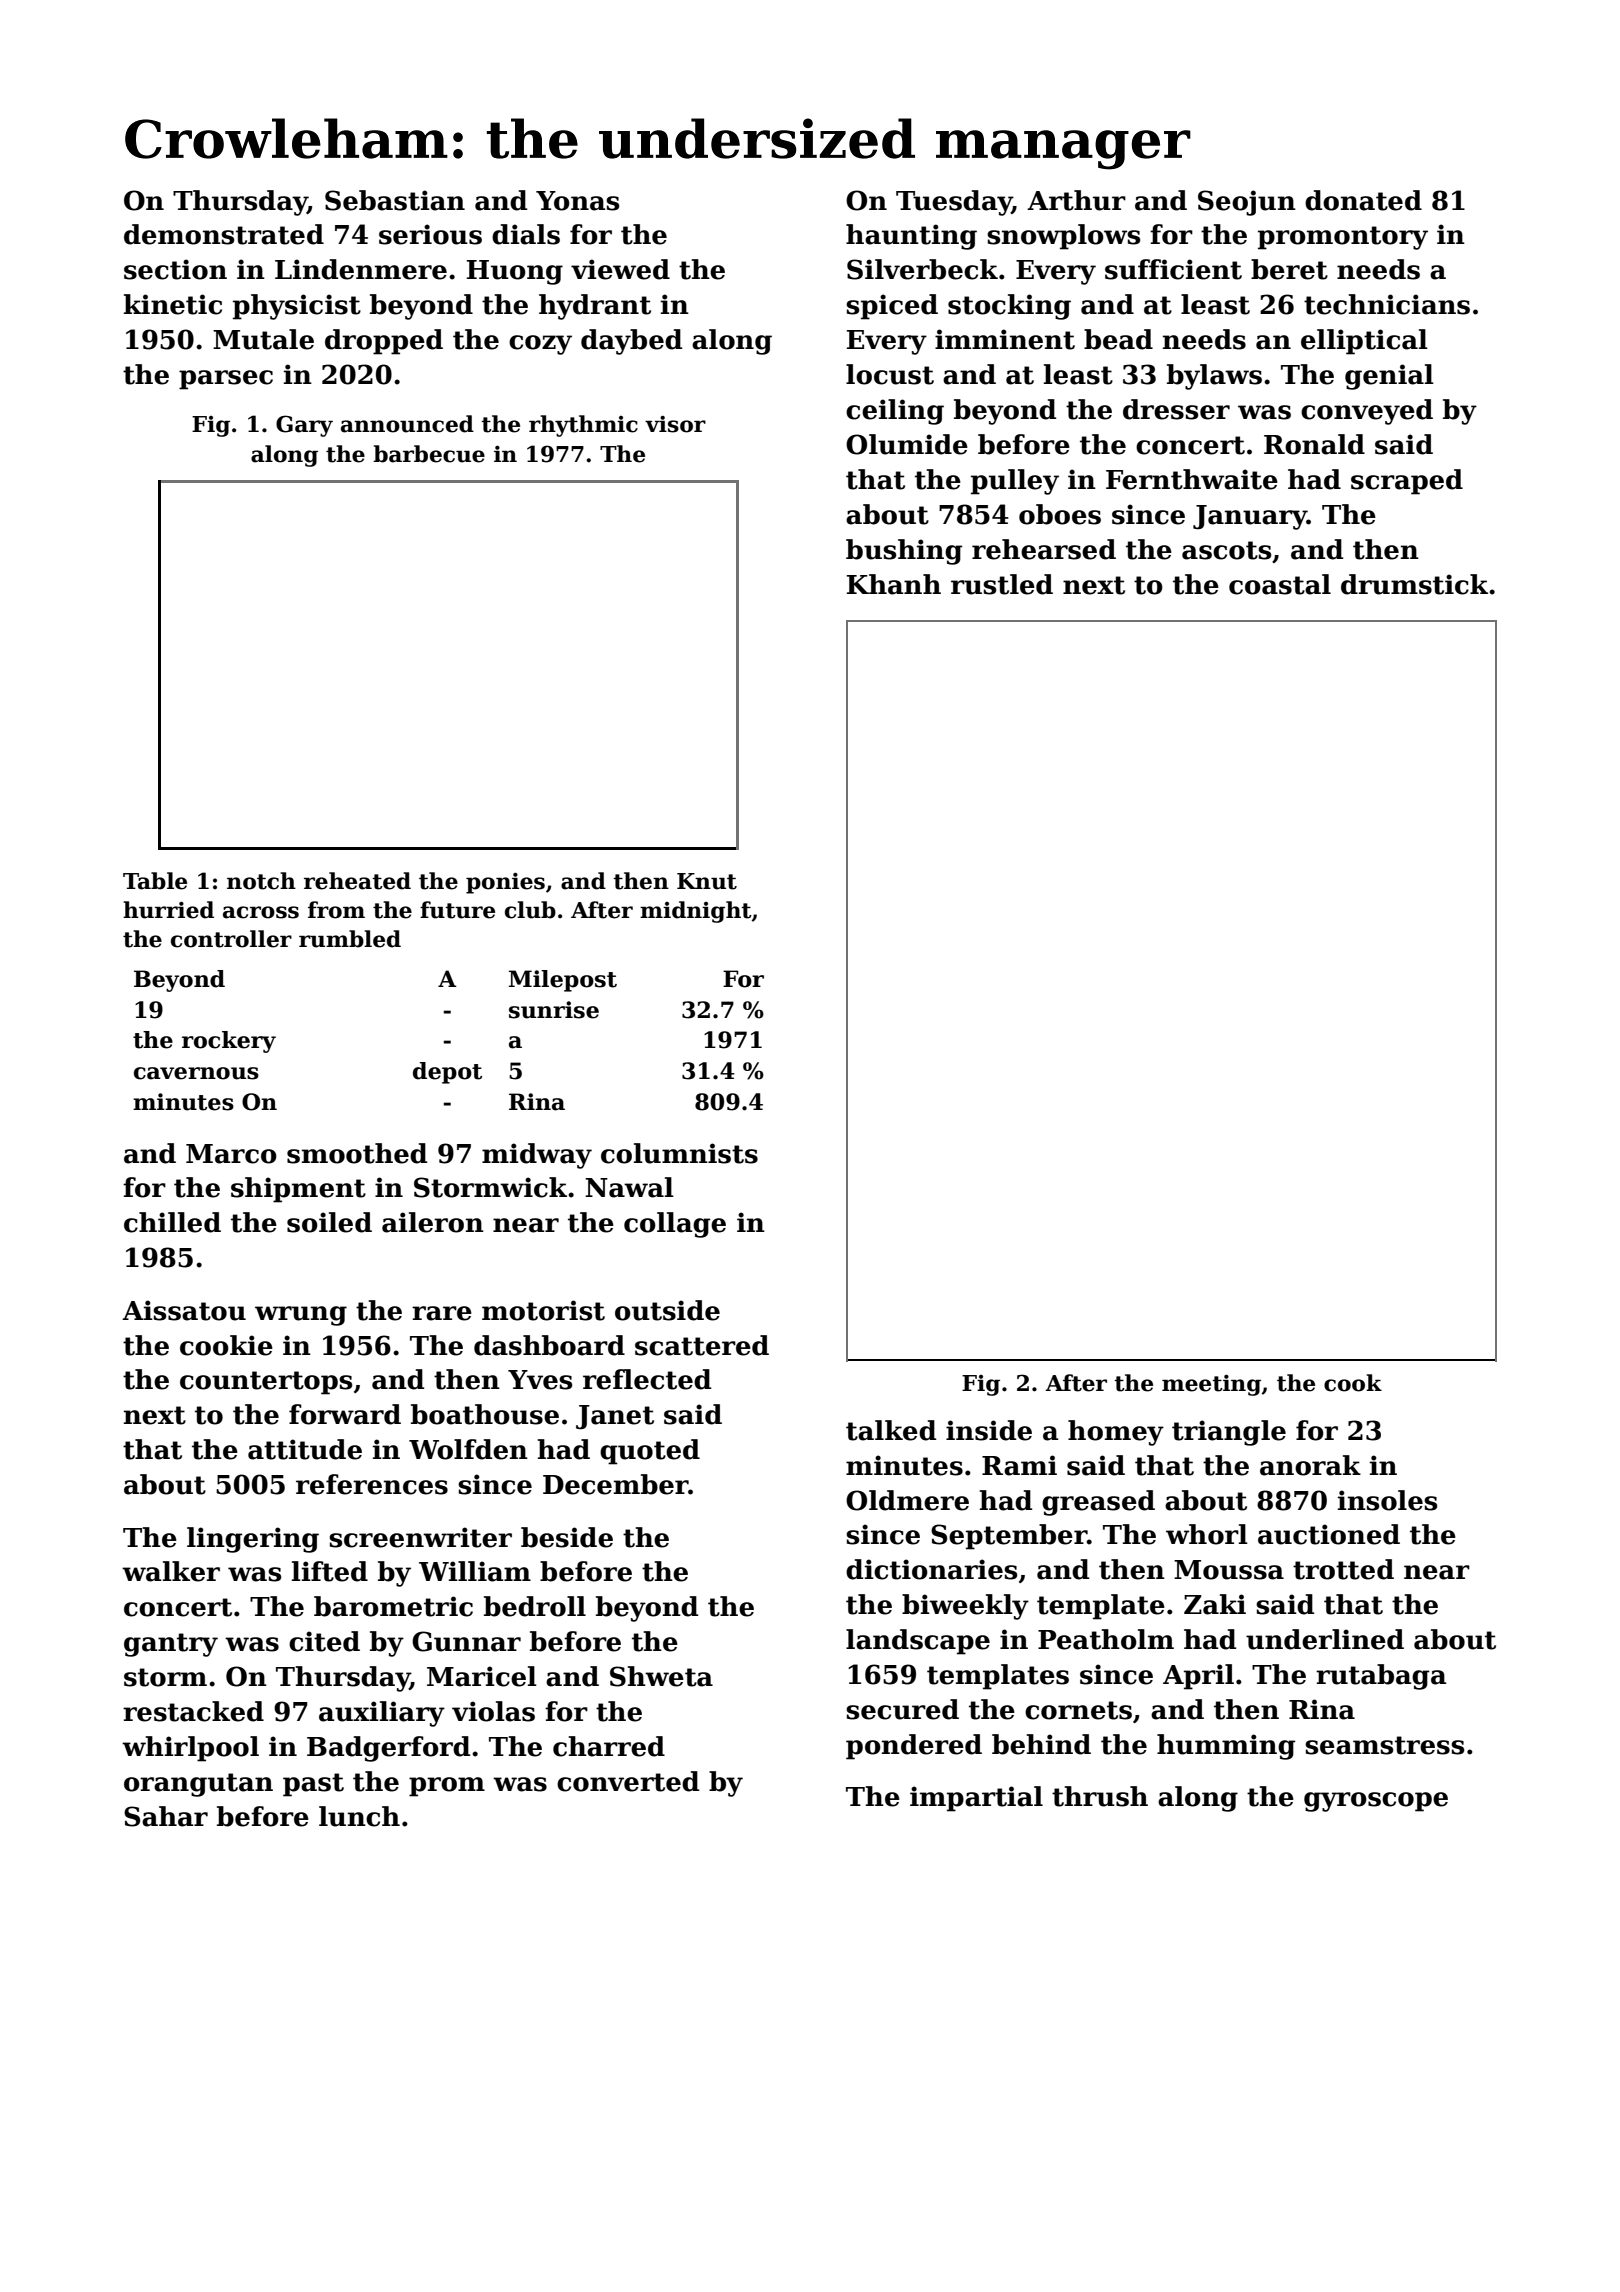 This screenshot has height=2292, width=1620. What do you see at coordinates (1211, 1385) in the screenshot?
I see `meeting` at bounding box center [1211, 1385].
